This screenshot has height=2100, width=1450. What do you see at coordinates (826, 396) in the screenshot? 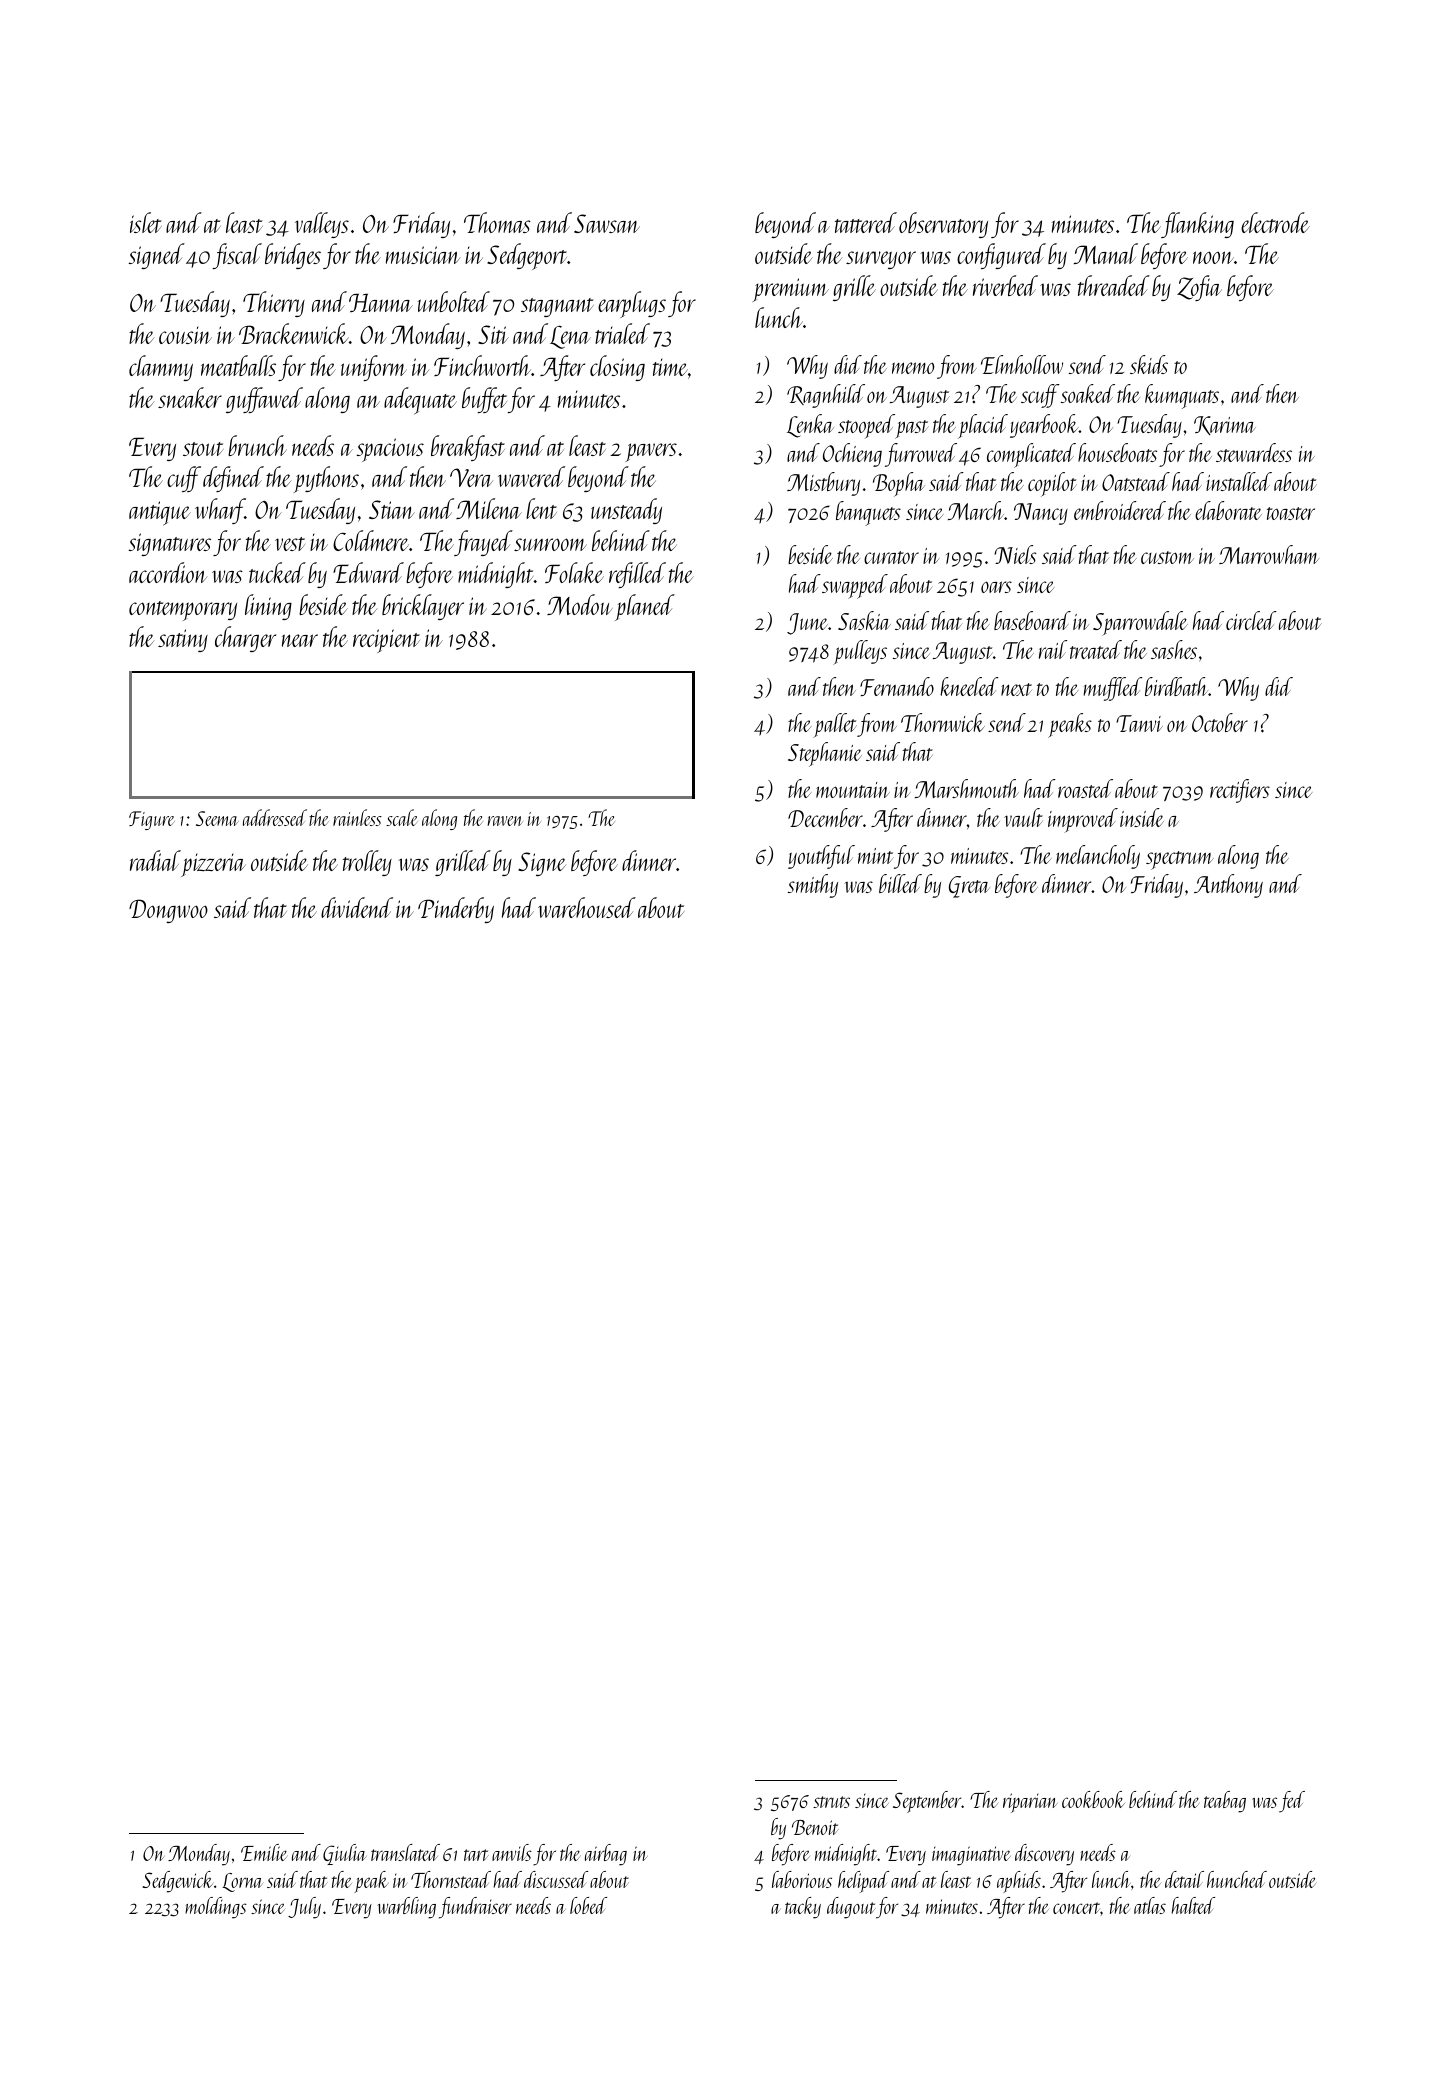
I see `Ragnhild` at bounding box center [826, 396].
